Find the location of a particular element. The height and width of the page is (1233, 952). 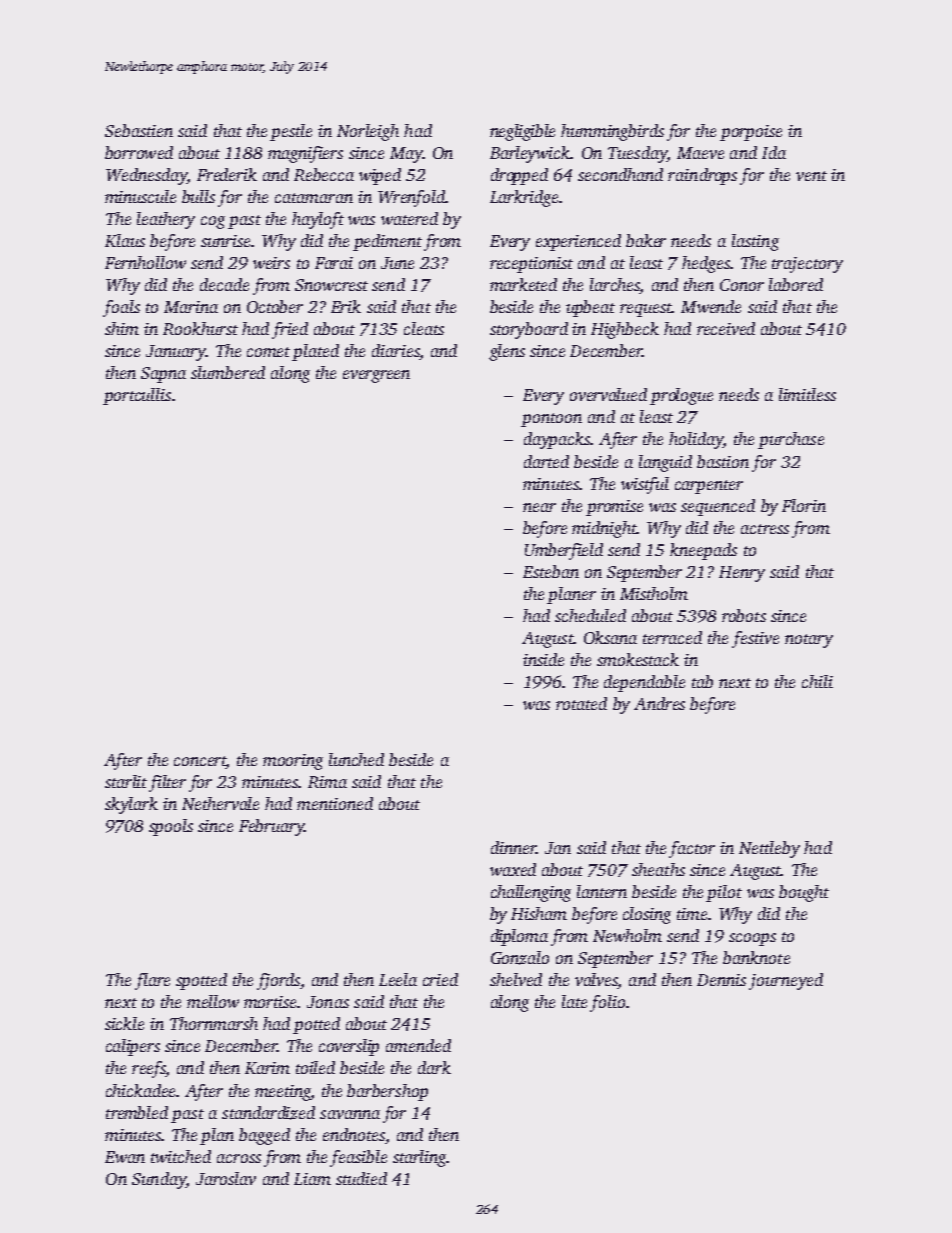

starling is located at coordinates (420, 1158).
